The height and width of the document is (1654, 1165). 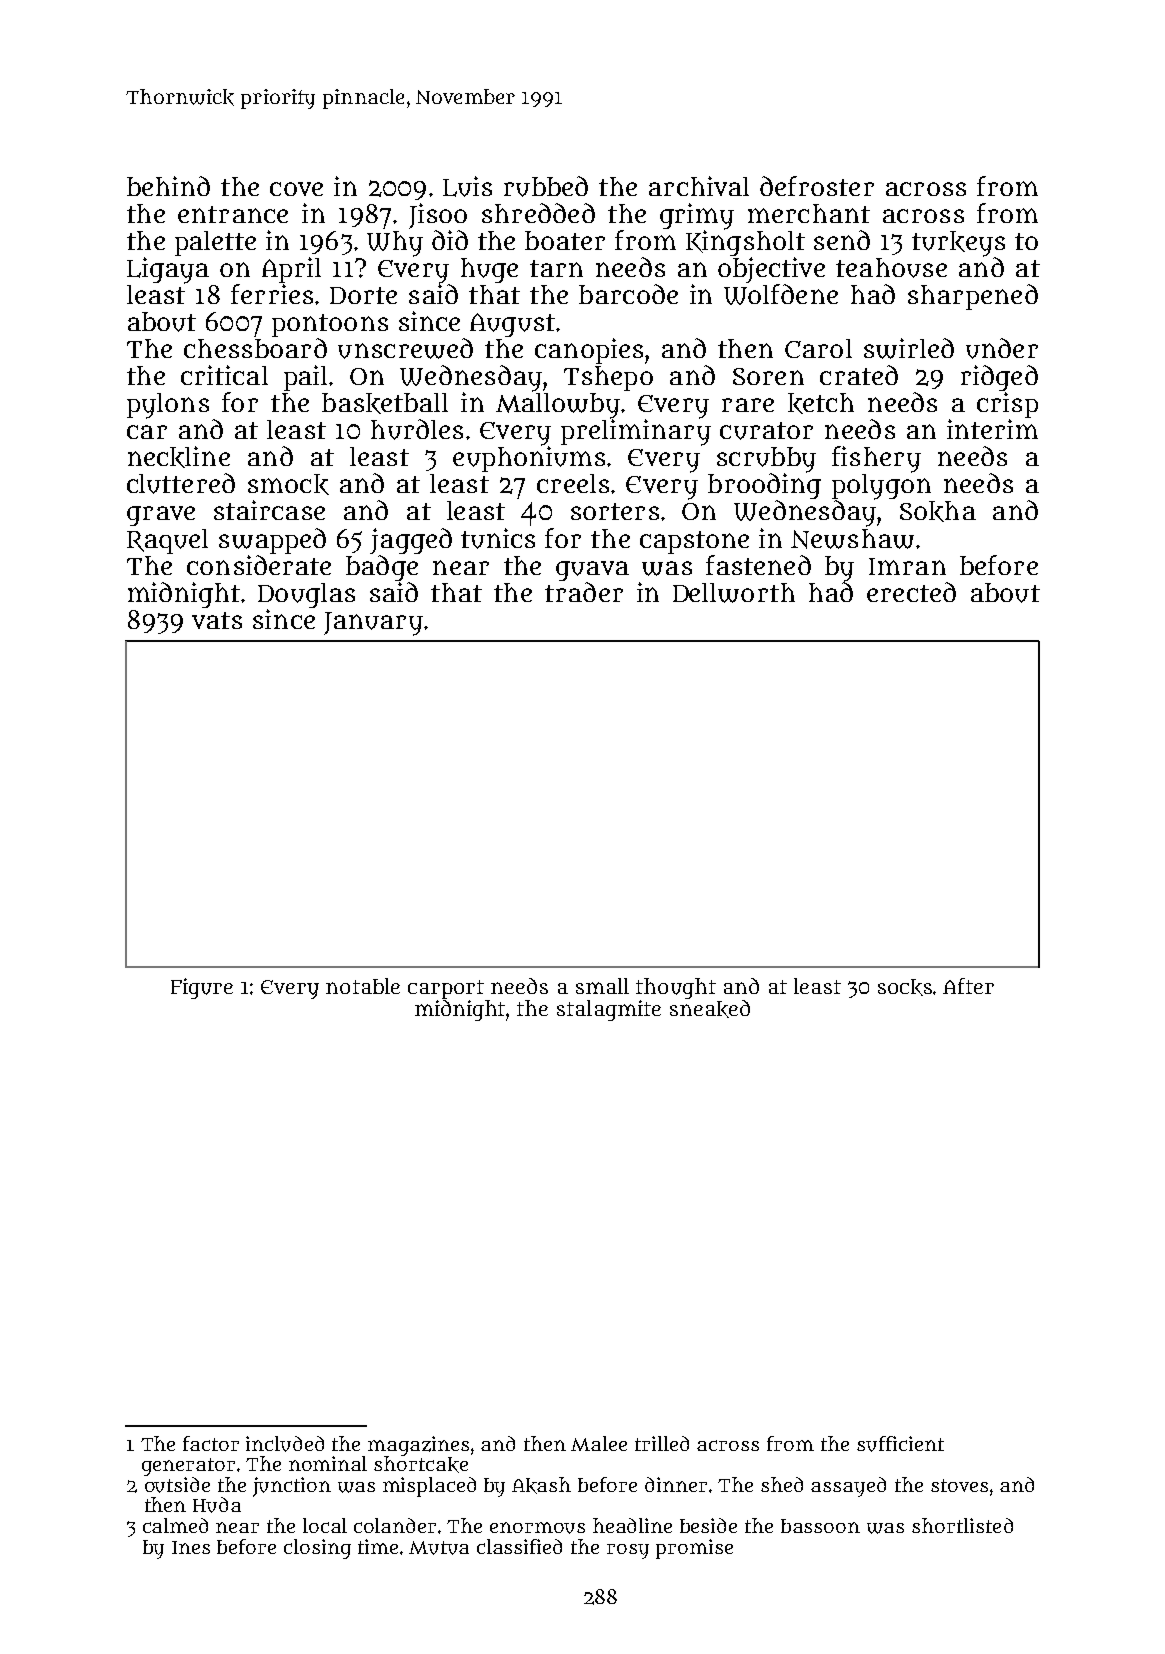 I want to click on promise, so click(x=694, y=1549).
